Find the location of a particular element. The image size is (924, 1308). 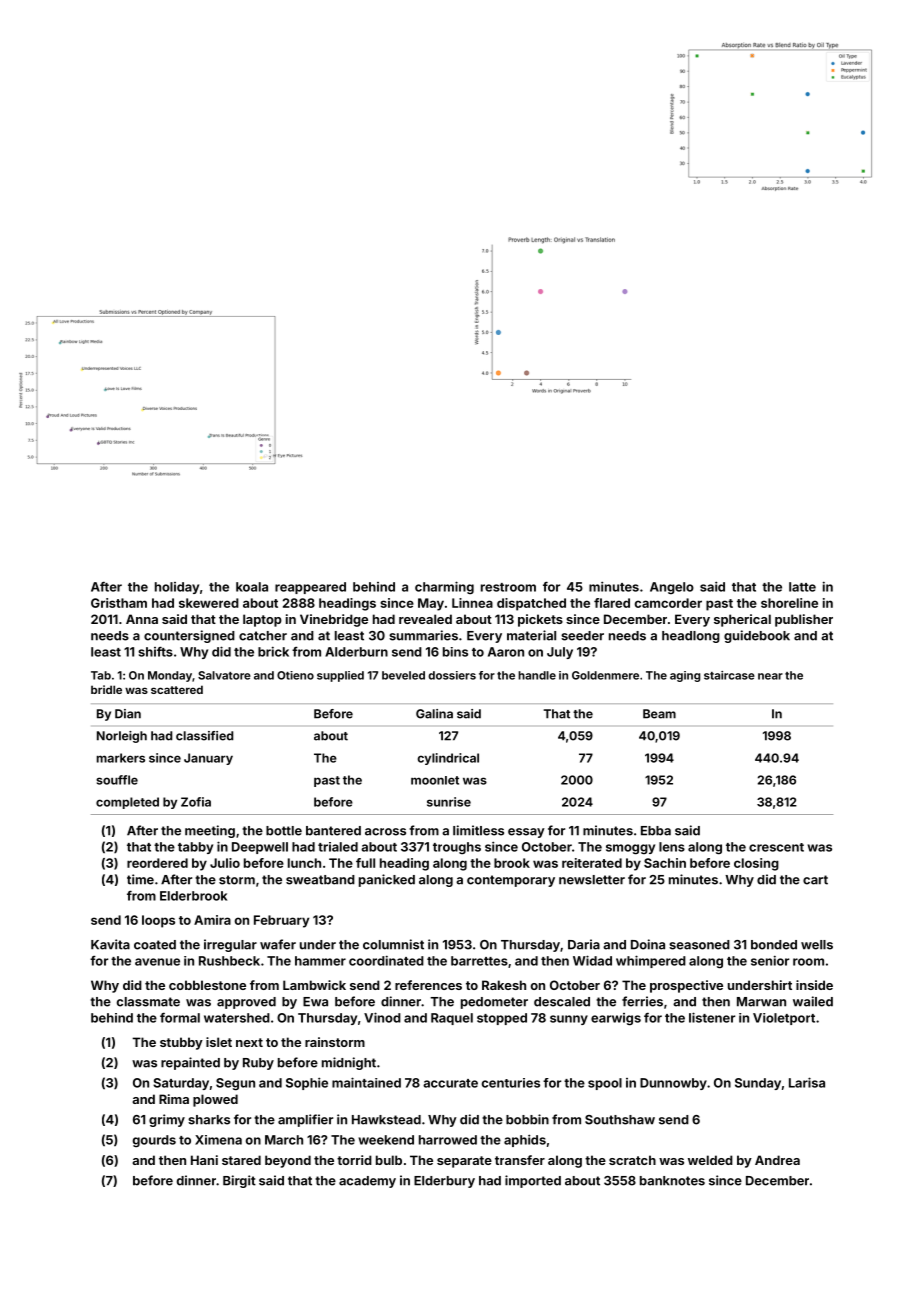

classified is located at coordinates (204, 736).
